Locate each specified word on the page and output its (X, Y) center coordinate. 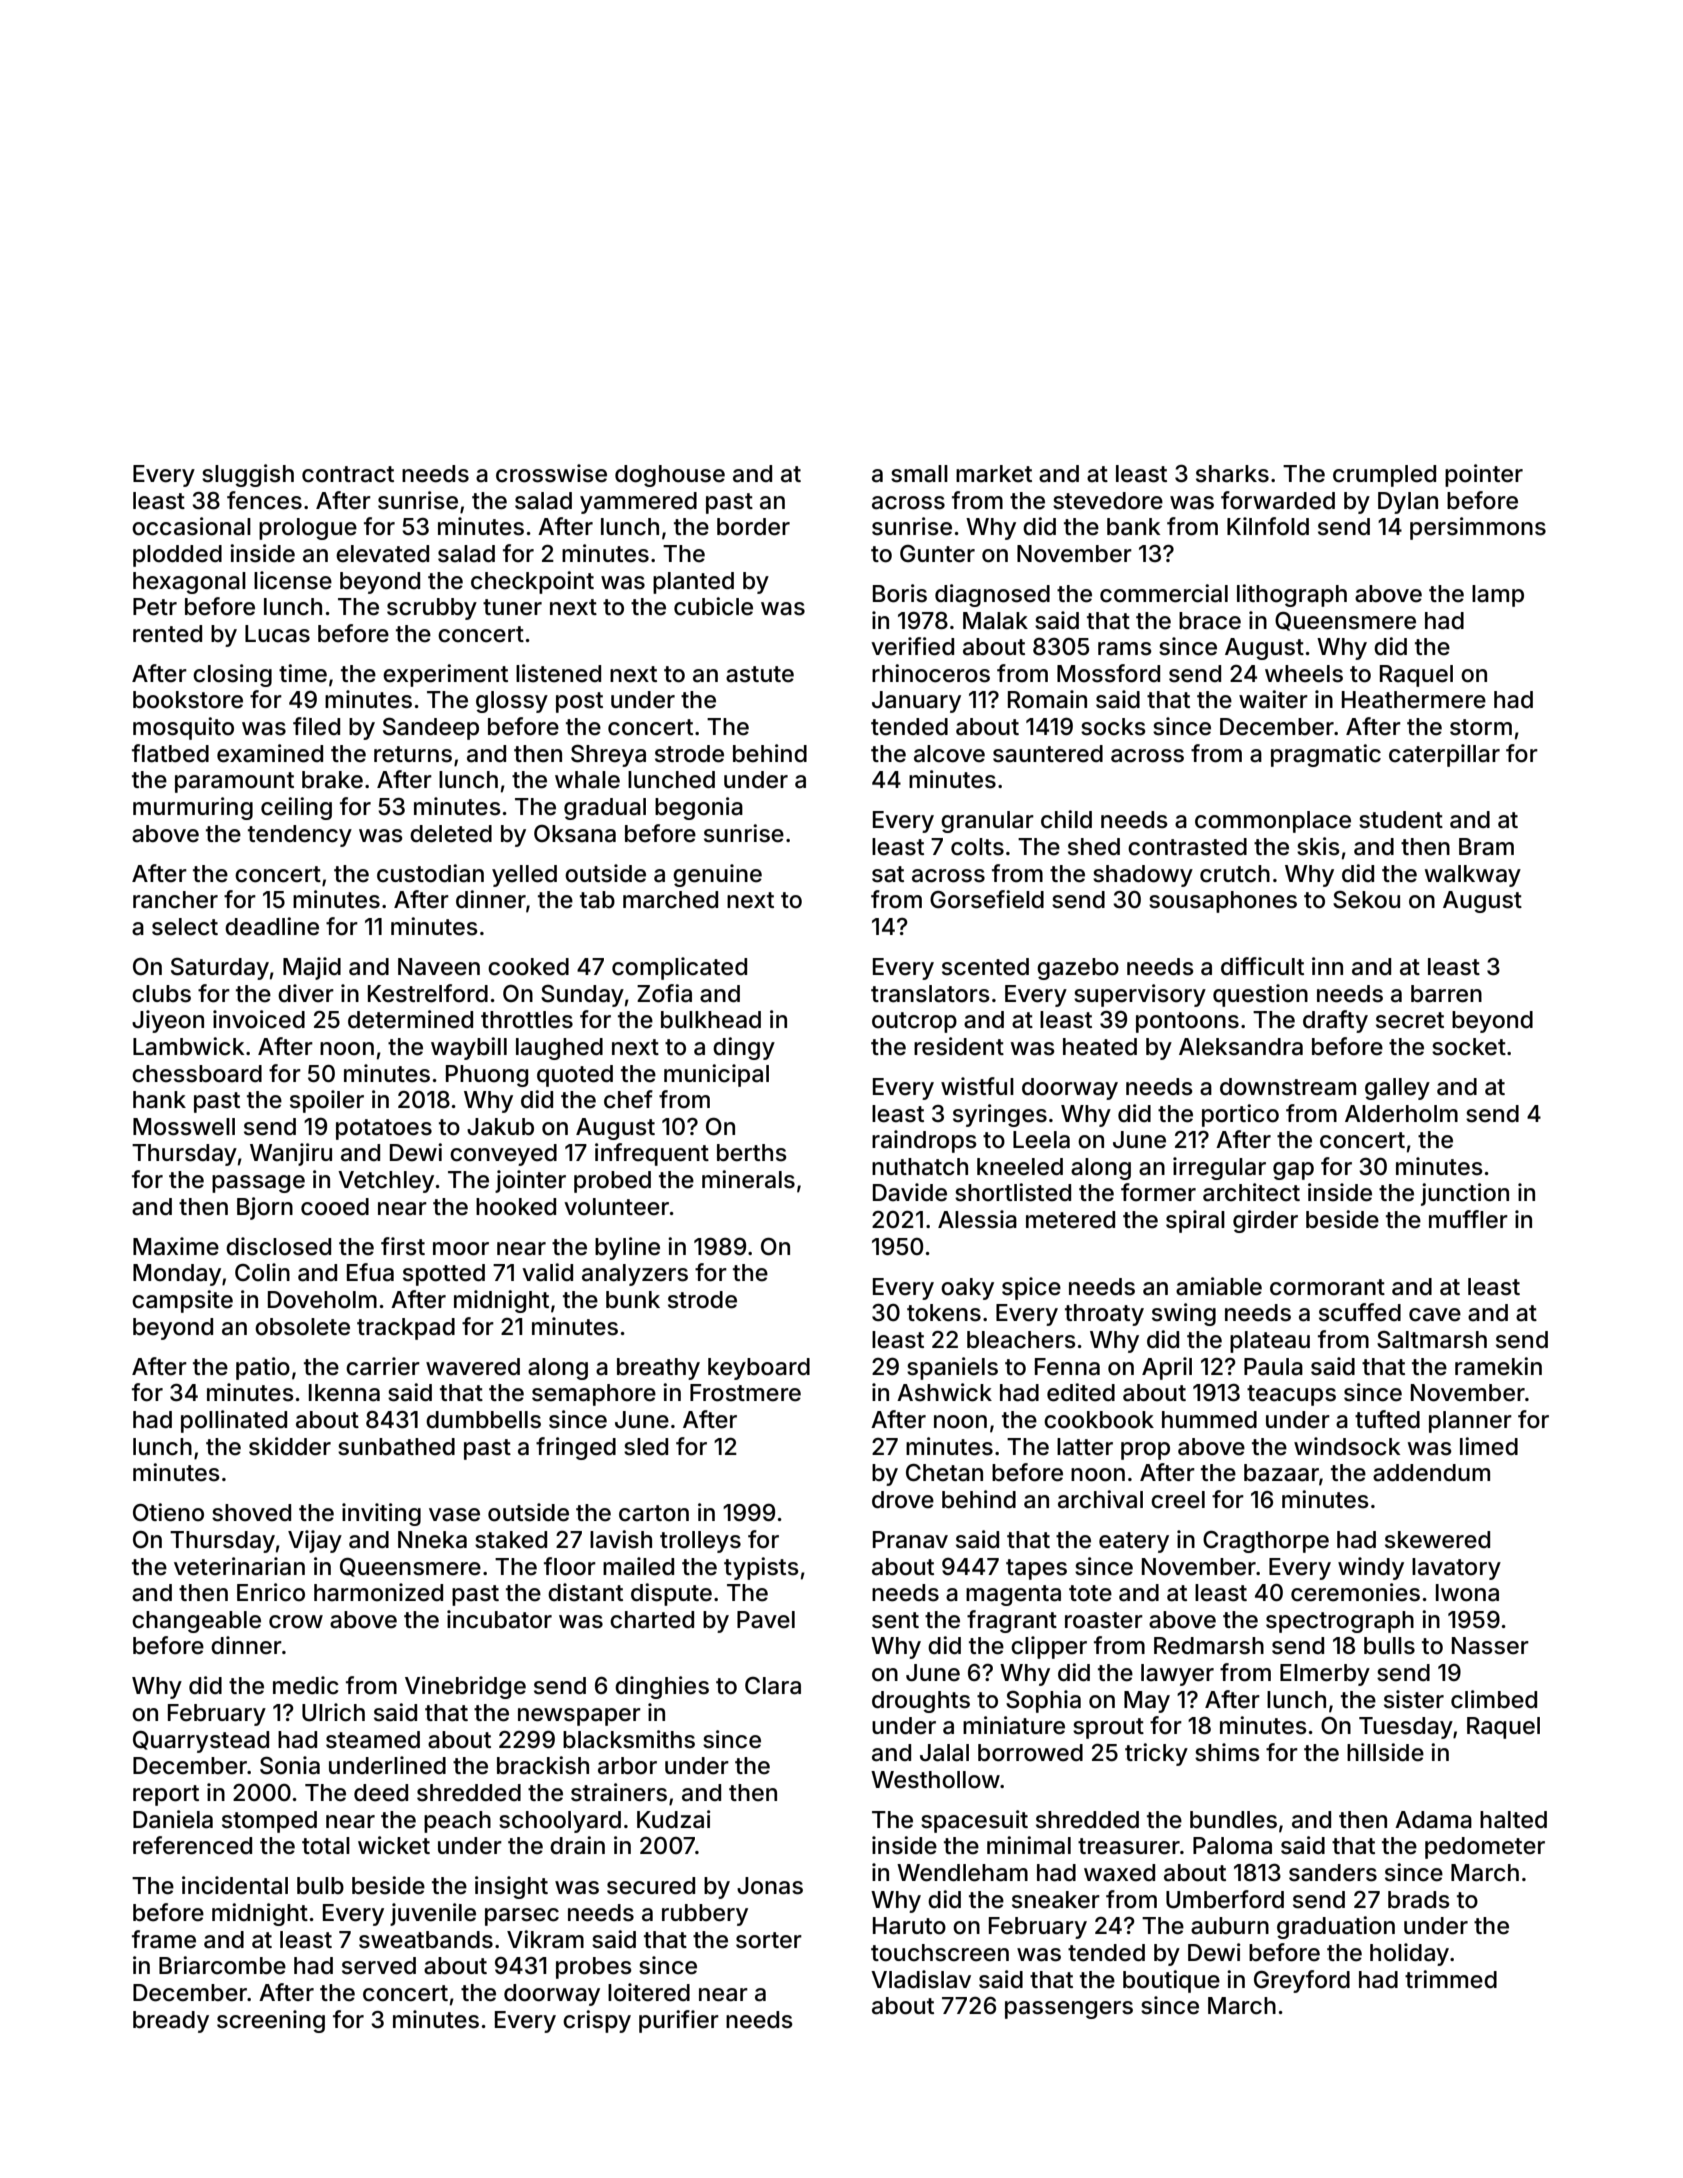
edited (1081, 1392)
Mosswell (184, 1127)
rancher (175, 900)
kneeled (1020, 1167)
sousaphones (1223, 902)
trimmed (1451, 1979)
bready (171, 2022)
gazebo (1078, 969)
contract (348, 474)
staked (511, 1540)
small (919, 474)
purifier (679, 2021)
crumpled (1384, 476)
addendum (1431, 1473)
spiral (1195, 1221)
